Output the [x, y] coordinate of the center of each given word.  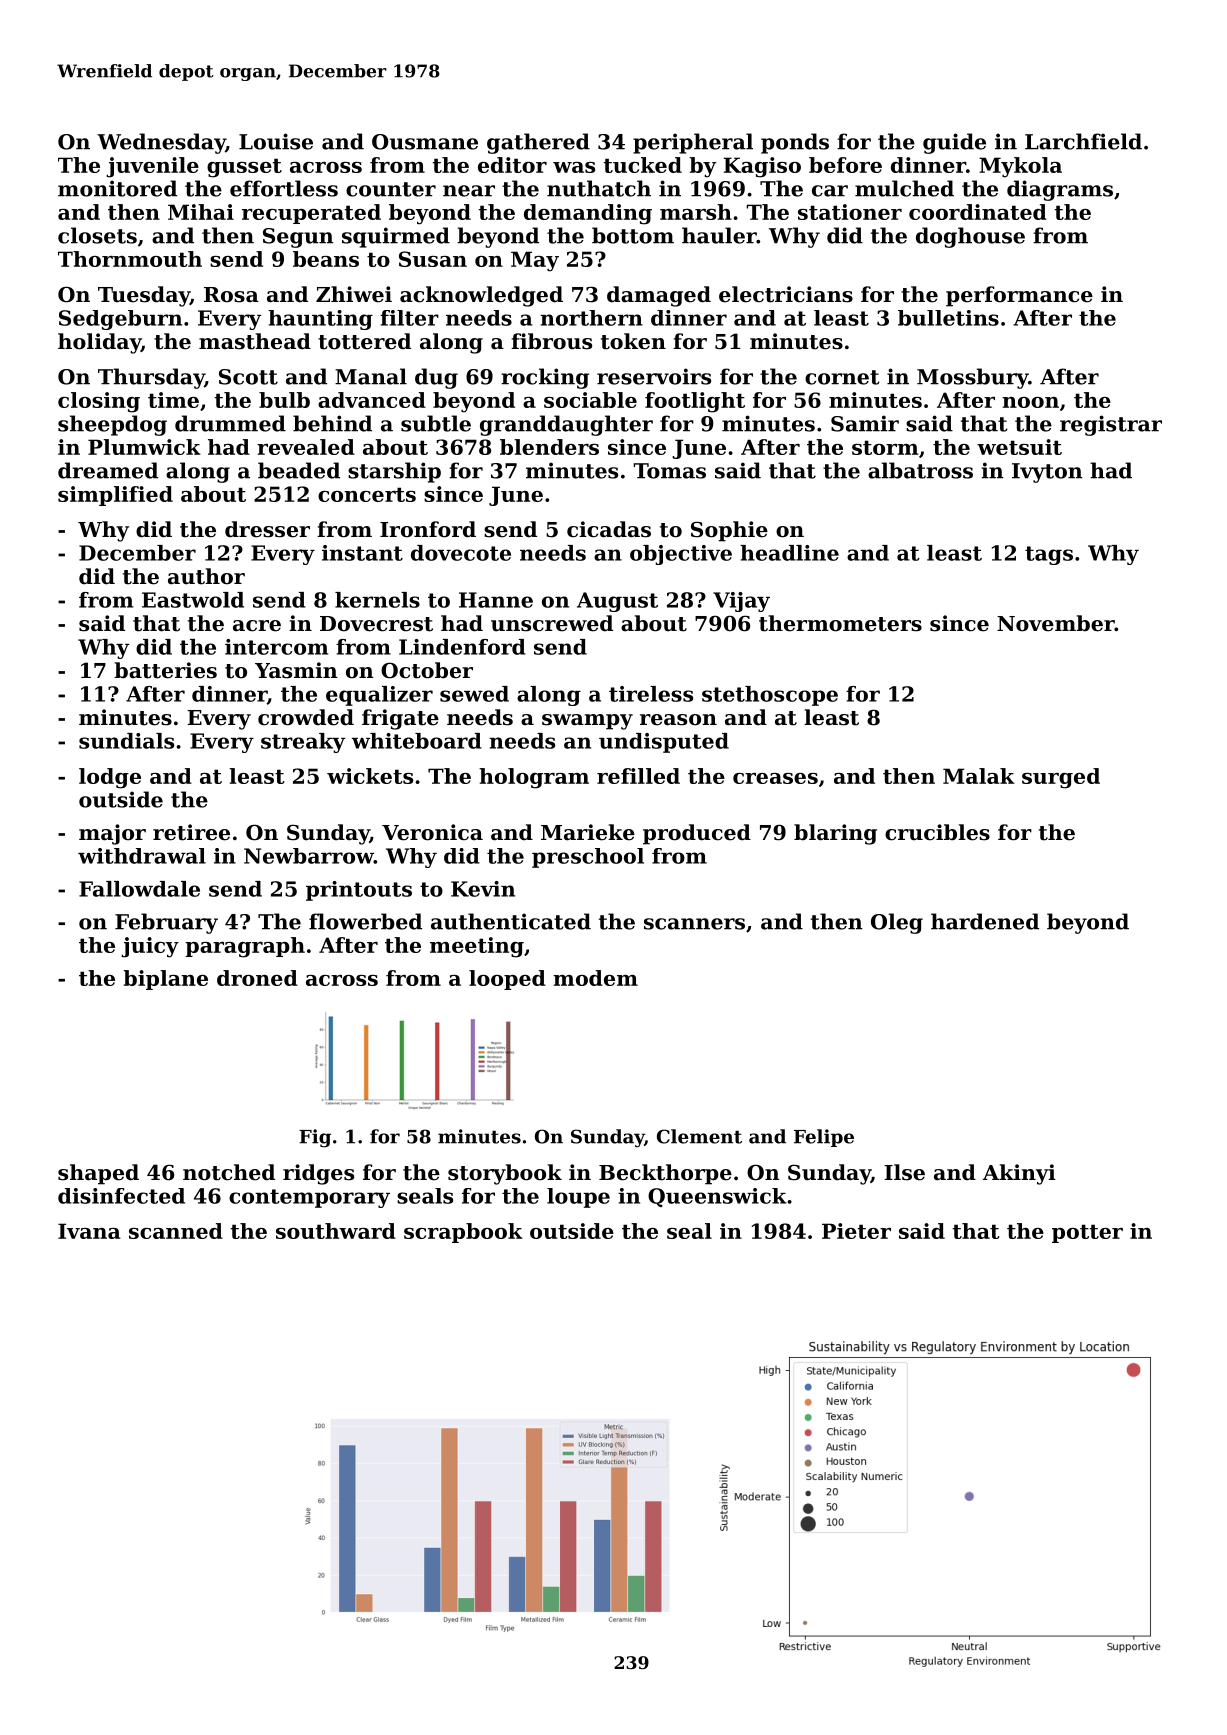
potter [1087, 1233]
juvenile [152, 167]
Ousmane [425, 142]
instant [362, 553]
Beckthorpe [665, 1174]
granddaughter [566, 425]
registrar [1111, 425]
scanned [176, 1231]
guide [954, 143]
